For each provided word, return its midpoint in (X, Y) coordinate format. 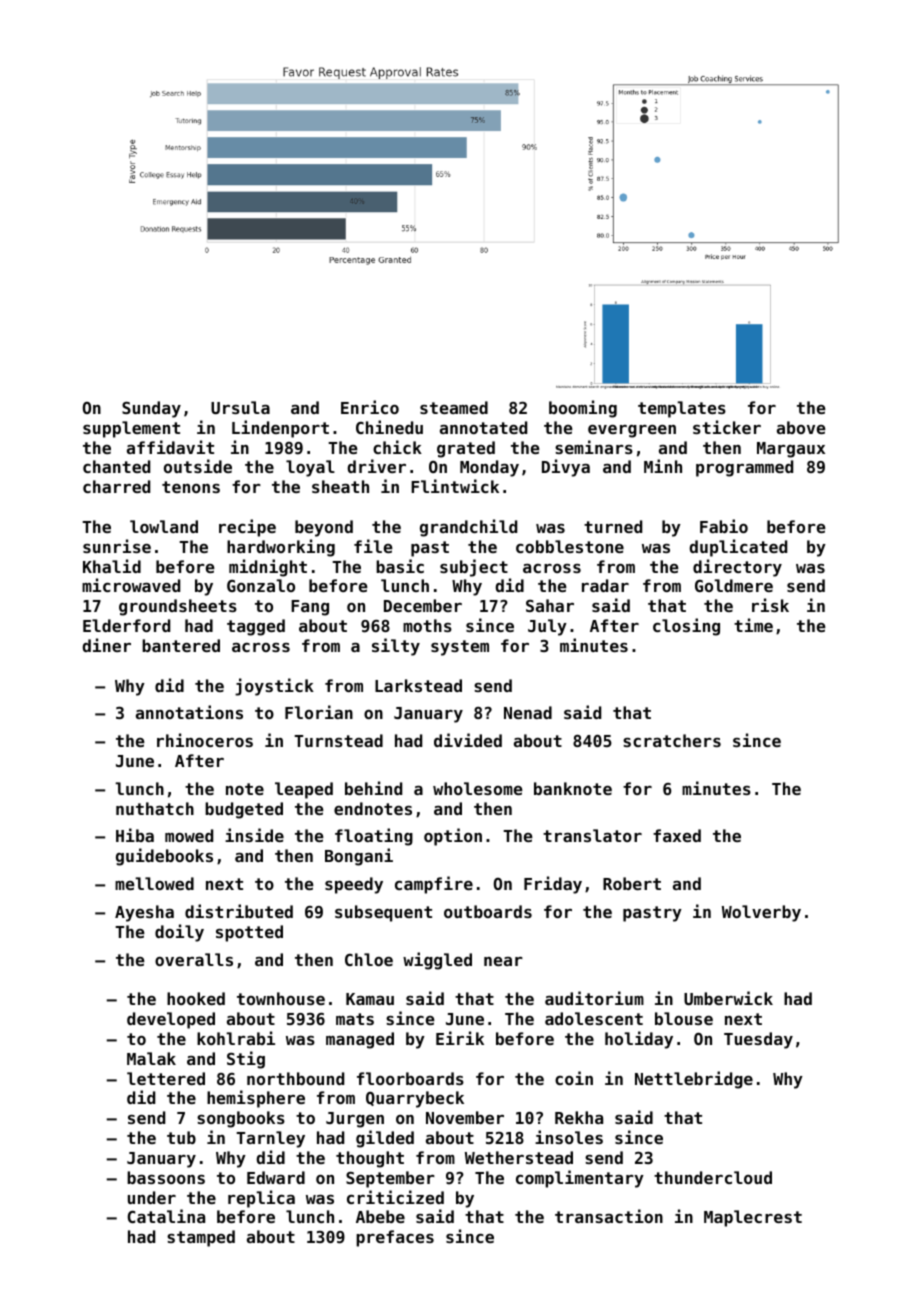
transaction (609, 1216)
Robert (632, 883)
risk (770, 605)
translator (592, 835)
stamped (201, 1238)
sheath (340, 486)
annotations (189, 712)
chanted (116, 466)
